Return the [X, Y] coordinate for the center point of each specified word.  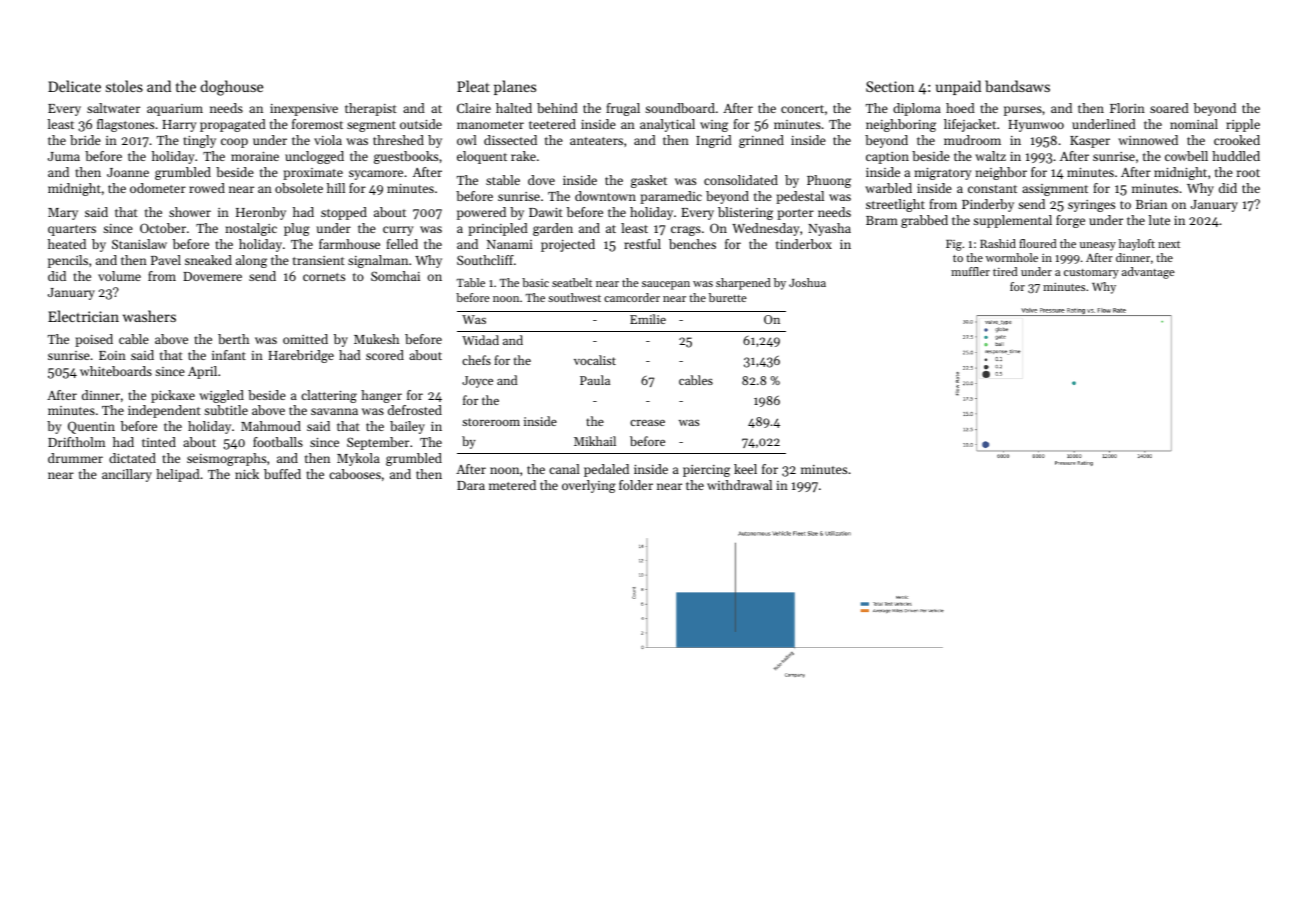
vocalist [595, 360]
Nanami [510, 244]
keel [745, 469]
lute [1159, 220]
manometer [490, 125]
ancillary [127, 475]
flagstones [125, 125]
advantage [1148, 273]
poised [94, 340]
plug [297, 229]
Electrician [83, 316]
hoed [960, 108]
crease [647, 423]
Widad [480, 340]
